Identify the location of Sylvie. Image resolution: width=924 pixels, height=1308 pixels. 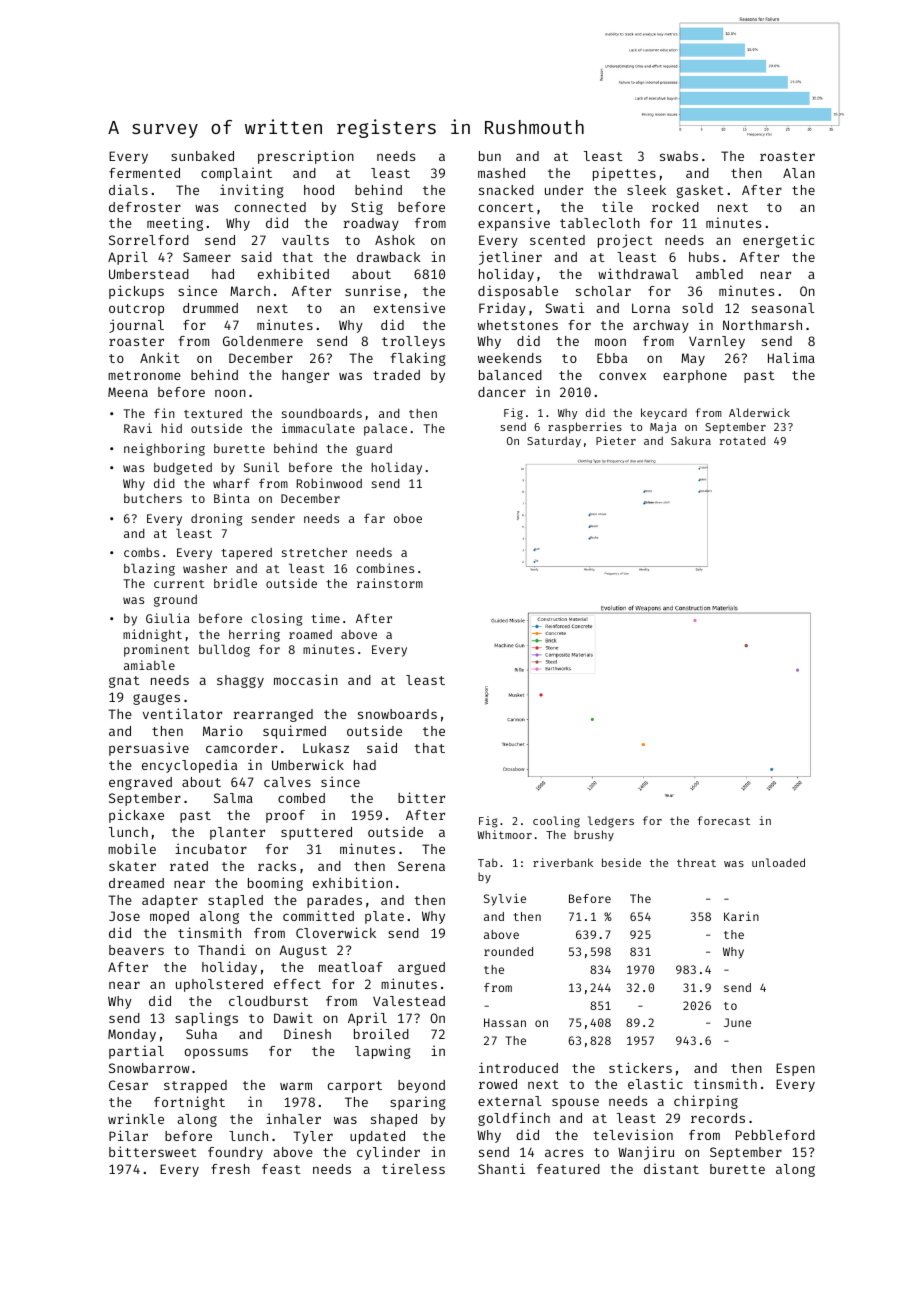
(505, 899).
